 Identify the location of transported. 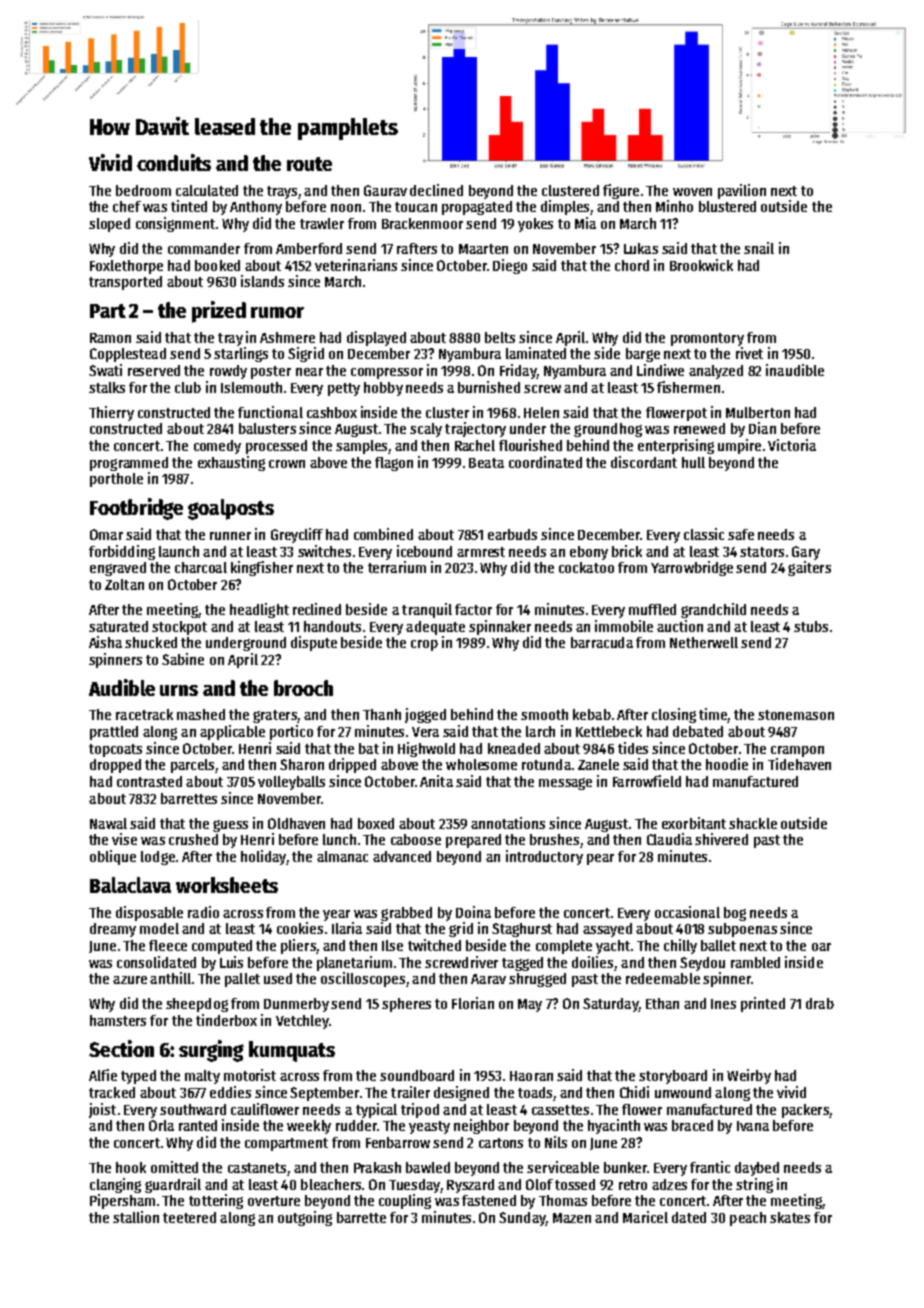
(125, 283).
